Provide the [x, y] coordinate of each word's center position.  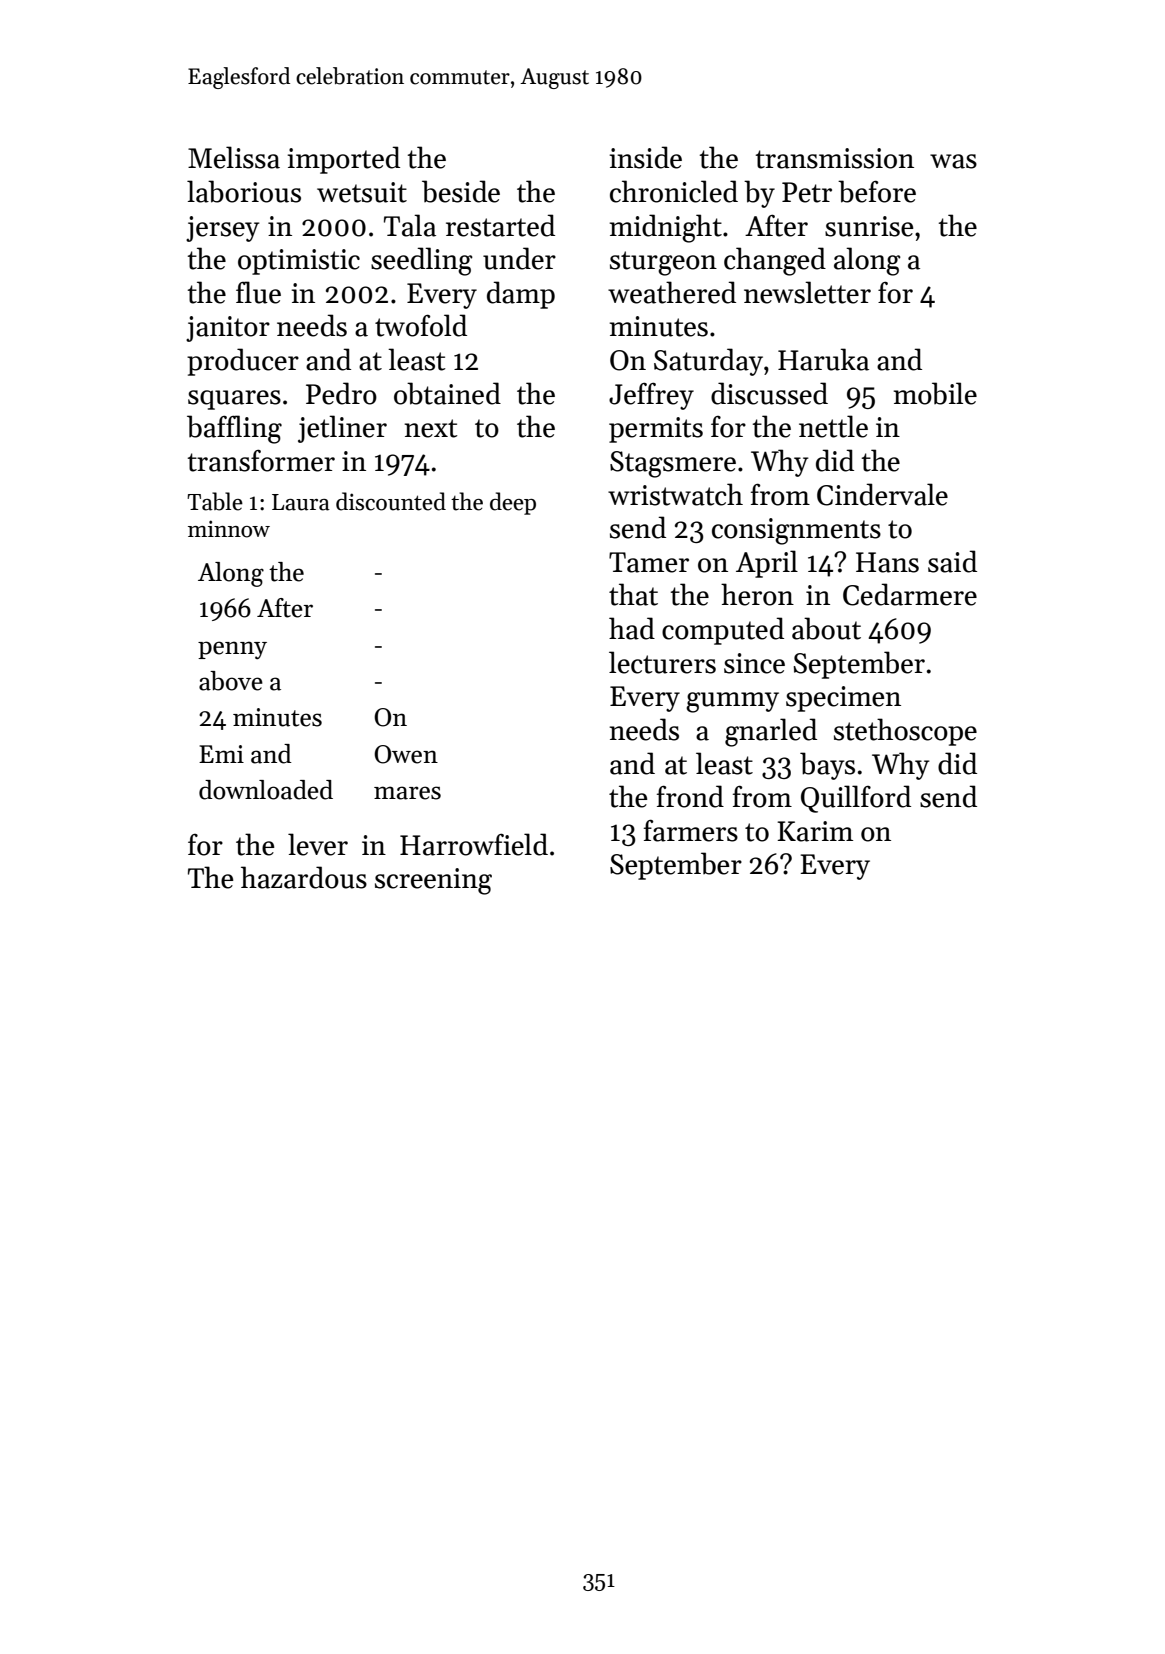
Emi [221, 754]
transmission [835, 158]
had [632, 628]
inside [645, 157]
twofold [421, 325]
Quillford [856, 799]
